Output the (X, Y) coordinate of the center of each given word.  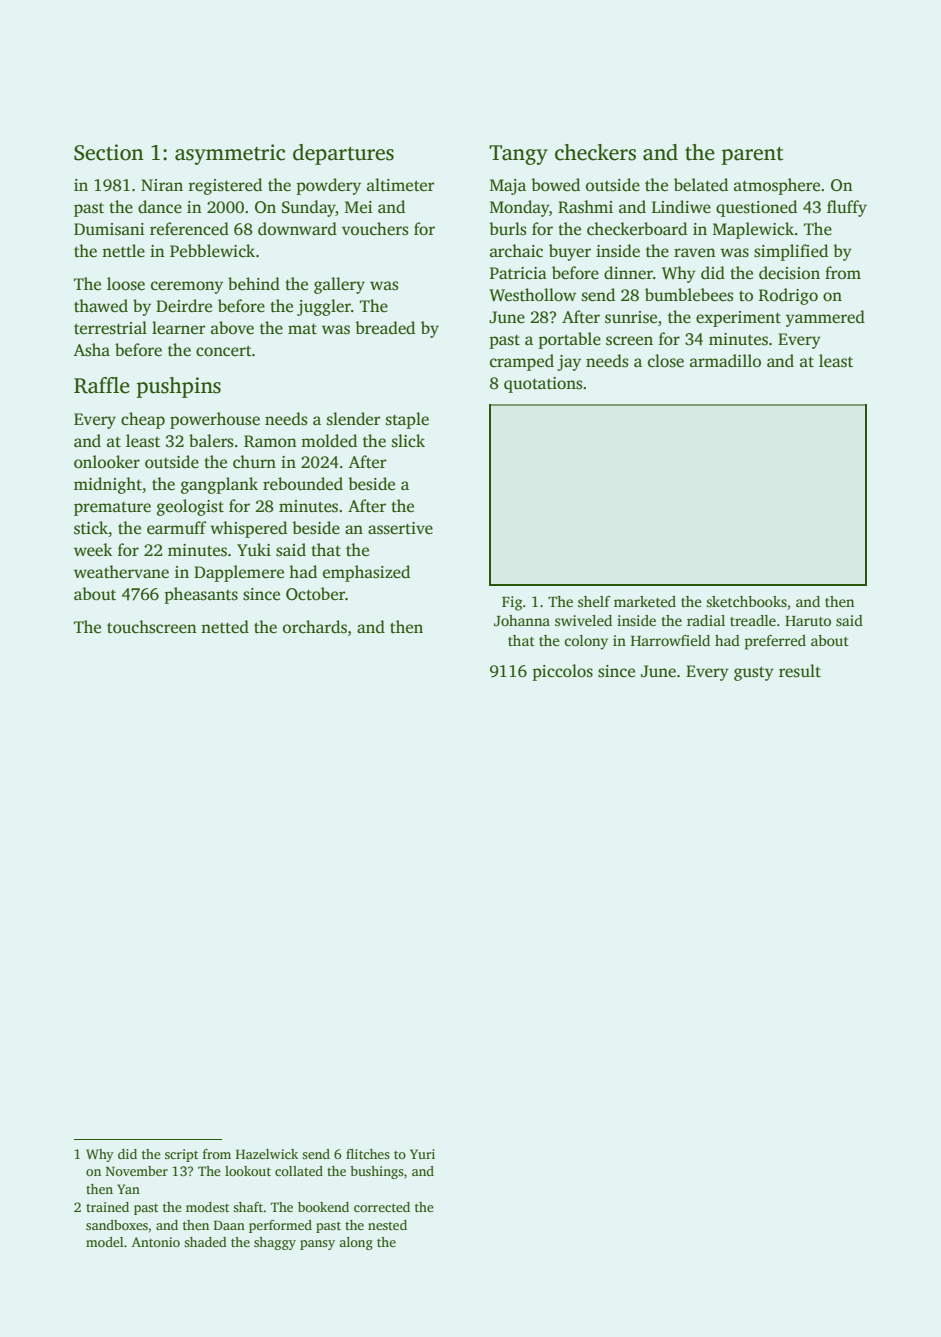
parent (752, 156)
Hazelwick (267, 1154)
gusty (754, 674)
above (232, 328)
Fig (512, 603)
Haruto (808, 621)
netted (225, 627)
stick (91, 528)
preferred (775, 642)
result (800, 671)
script (181, 1155)
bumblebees (689, 295)
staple (407, 420)
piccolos (562, 672)
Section (109, 152)
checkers (595, 152)
